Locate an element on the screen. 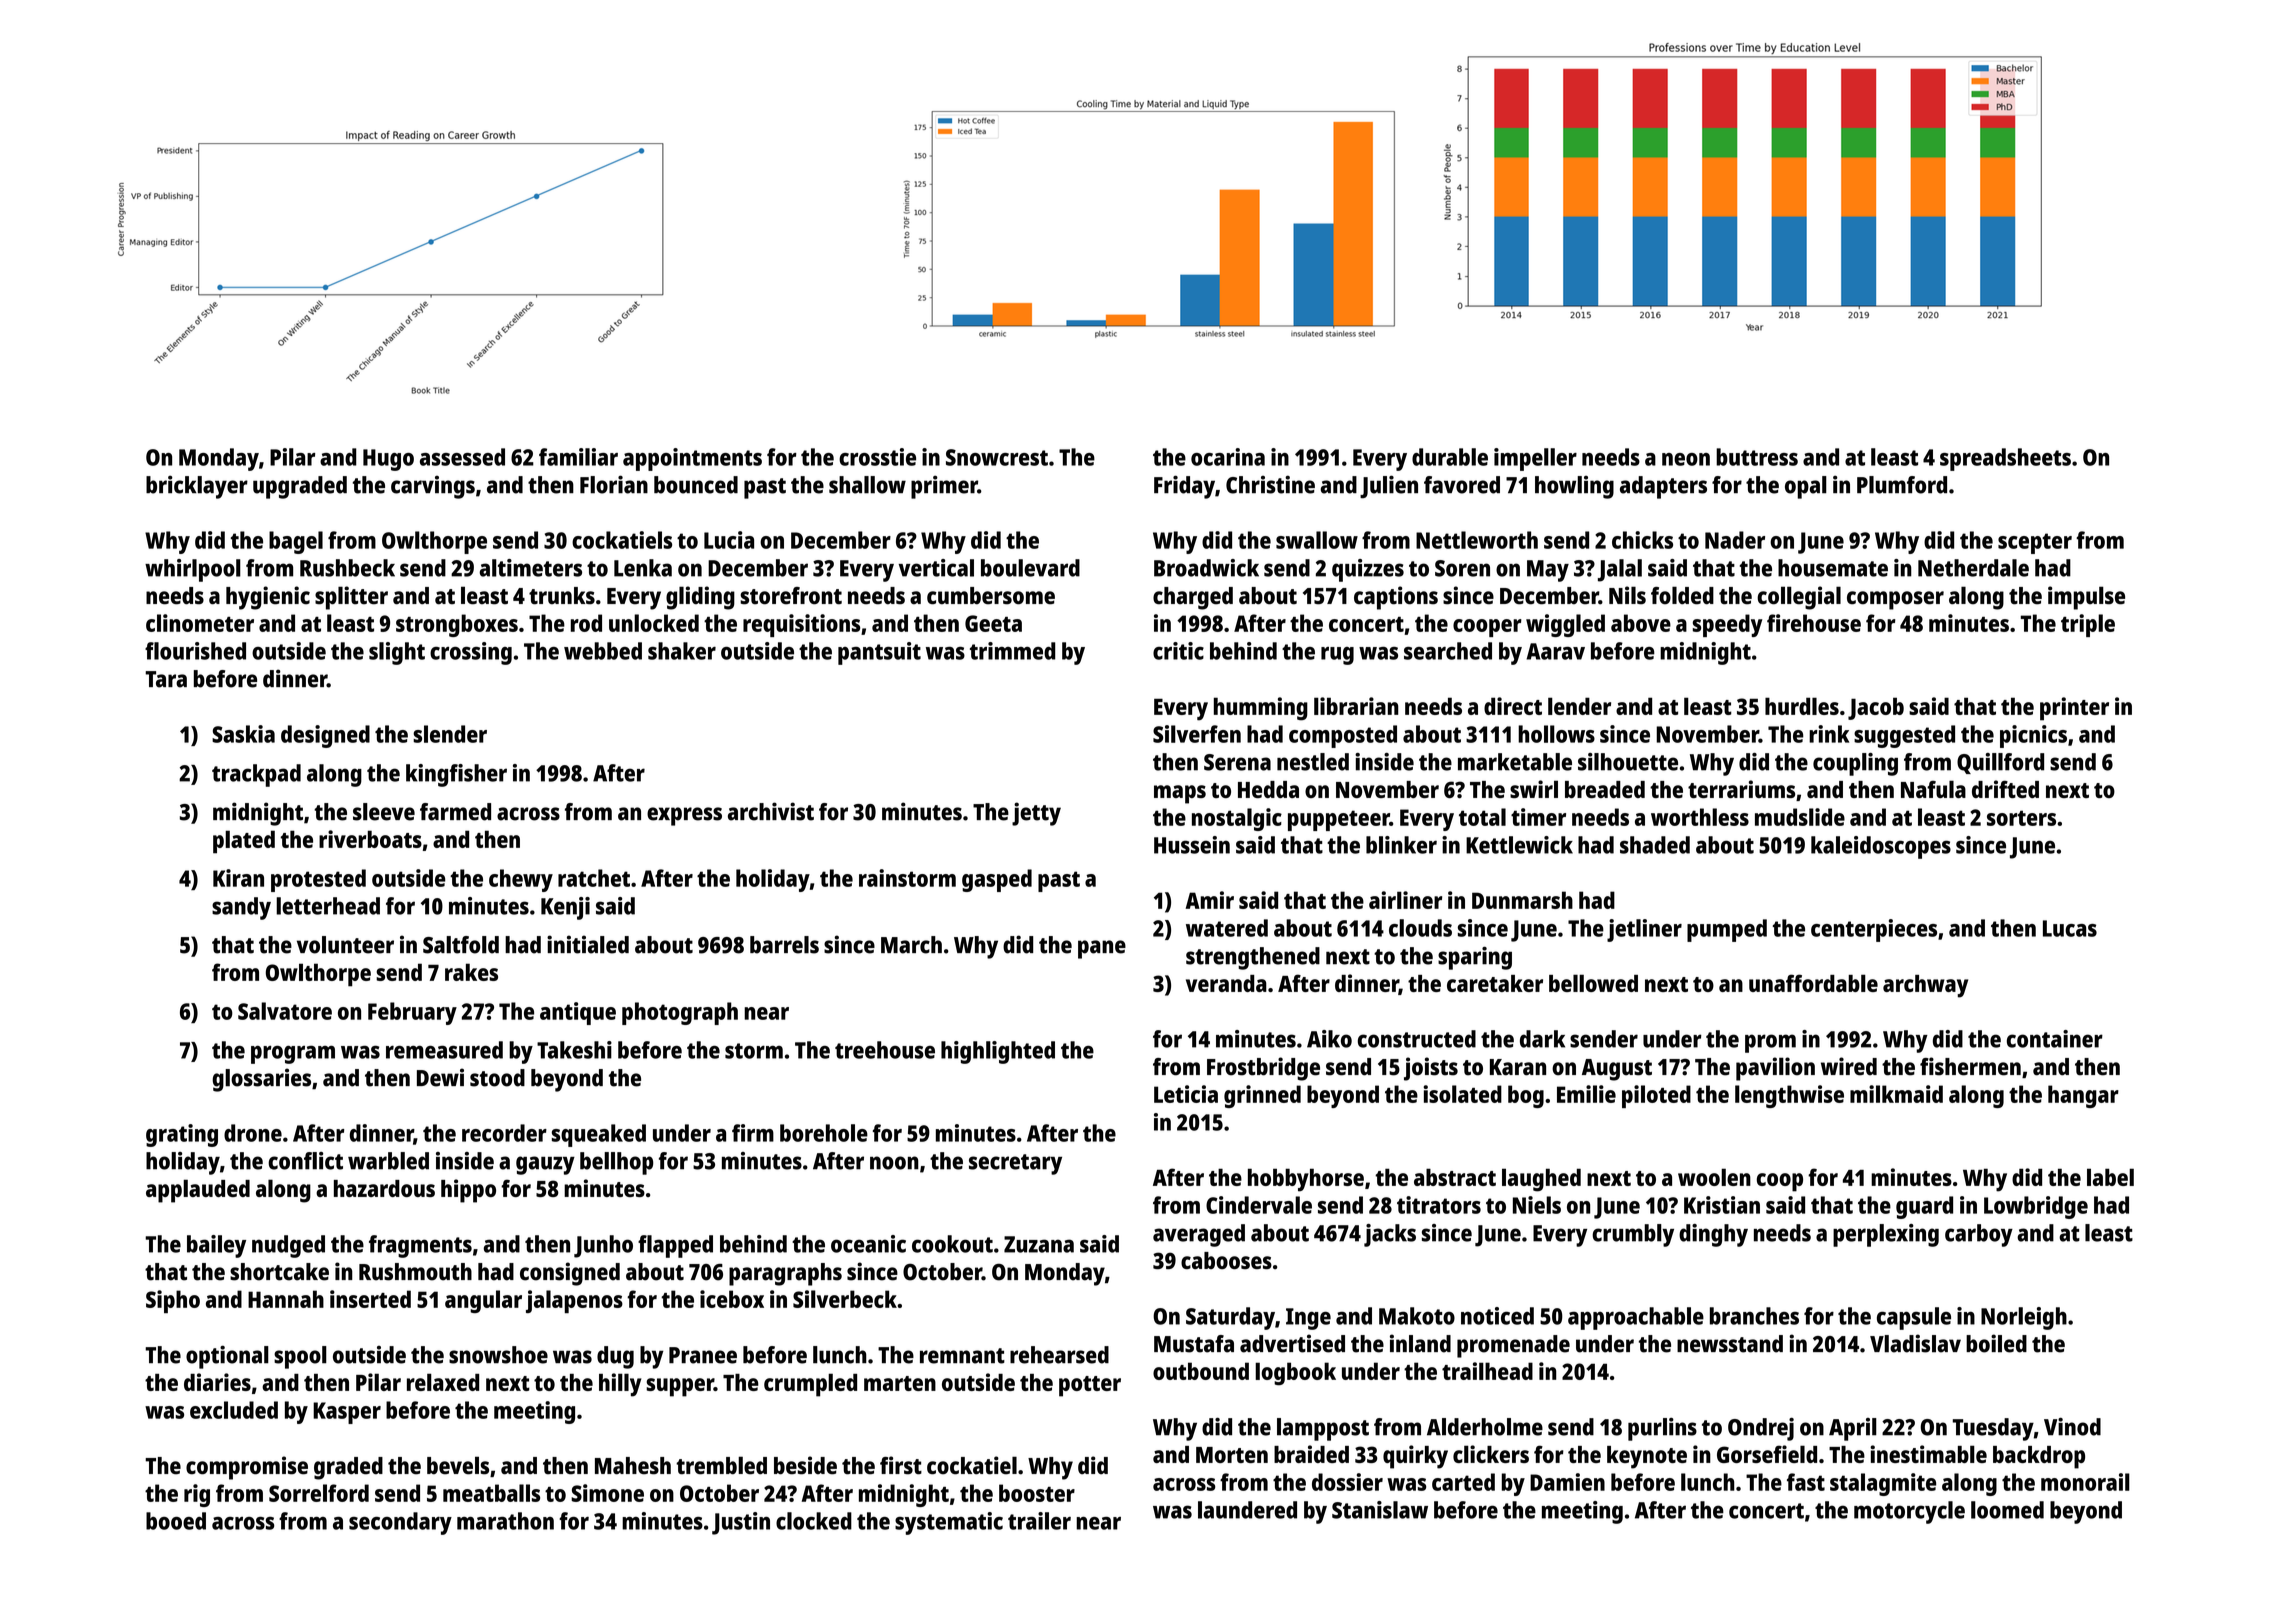  secondary is located at coordinates (400, 1523).
